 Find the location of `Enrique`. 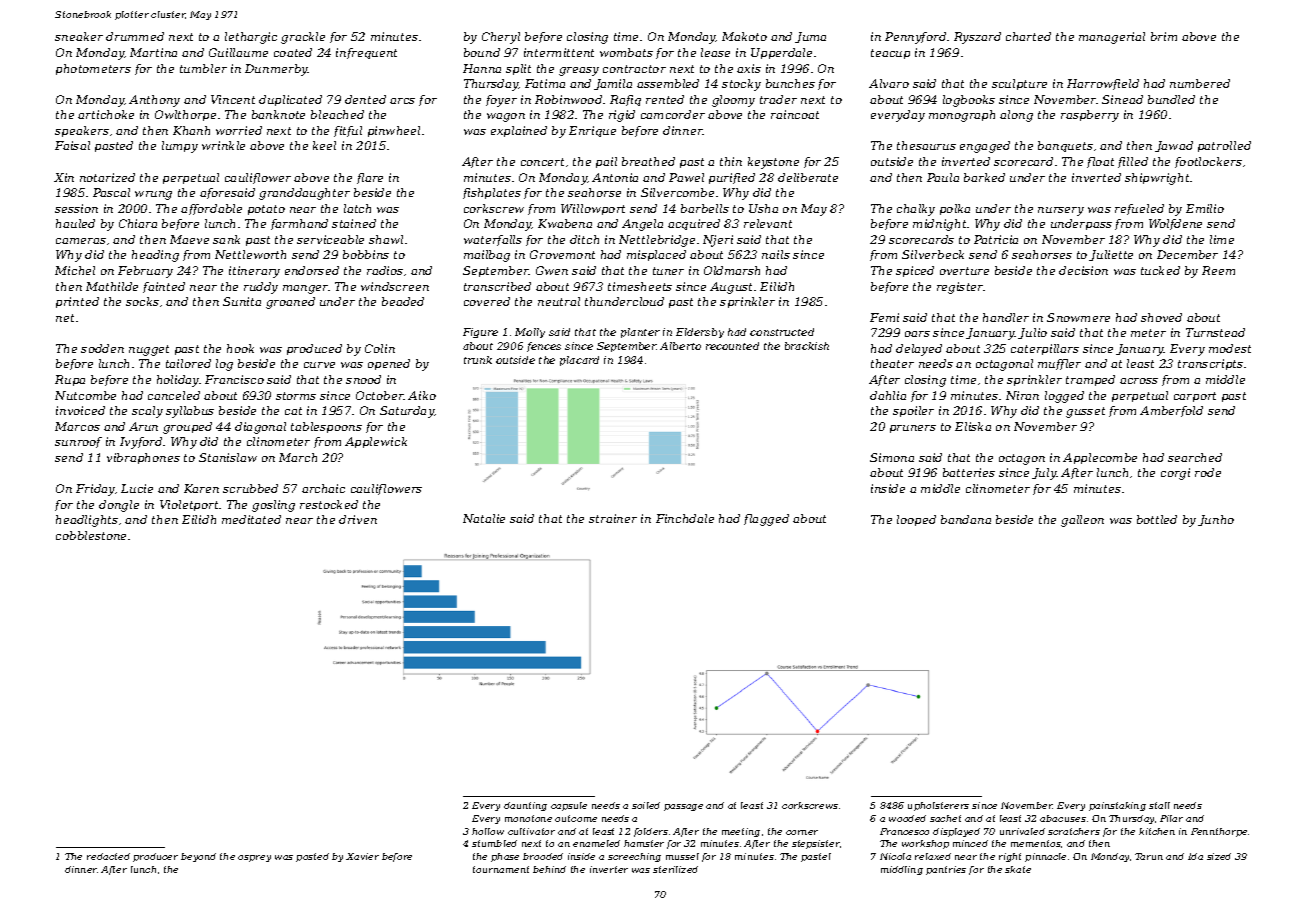

Enrique is located at coordinates (592, 131).
